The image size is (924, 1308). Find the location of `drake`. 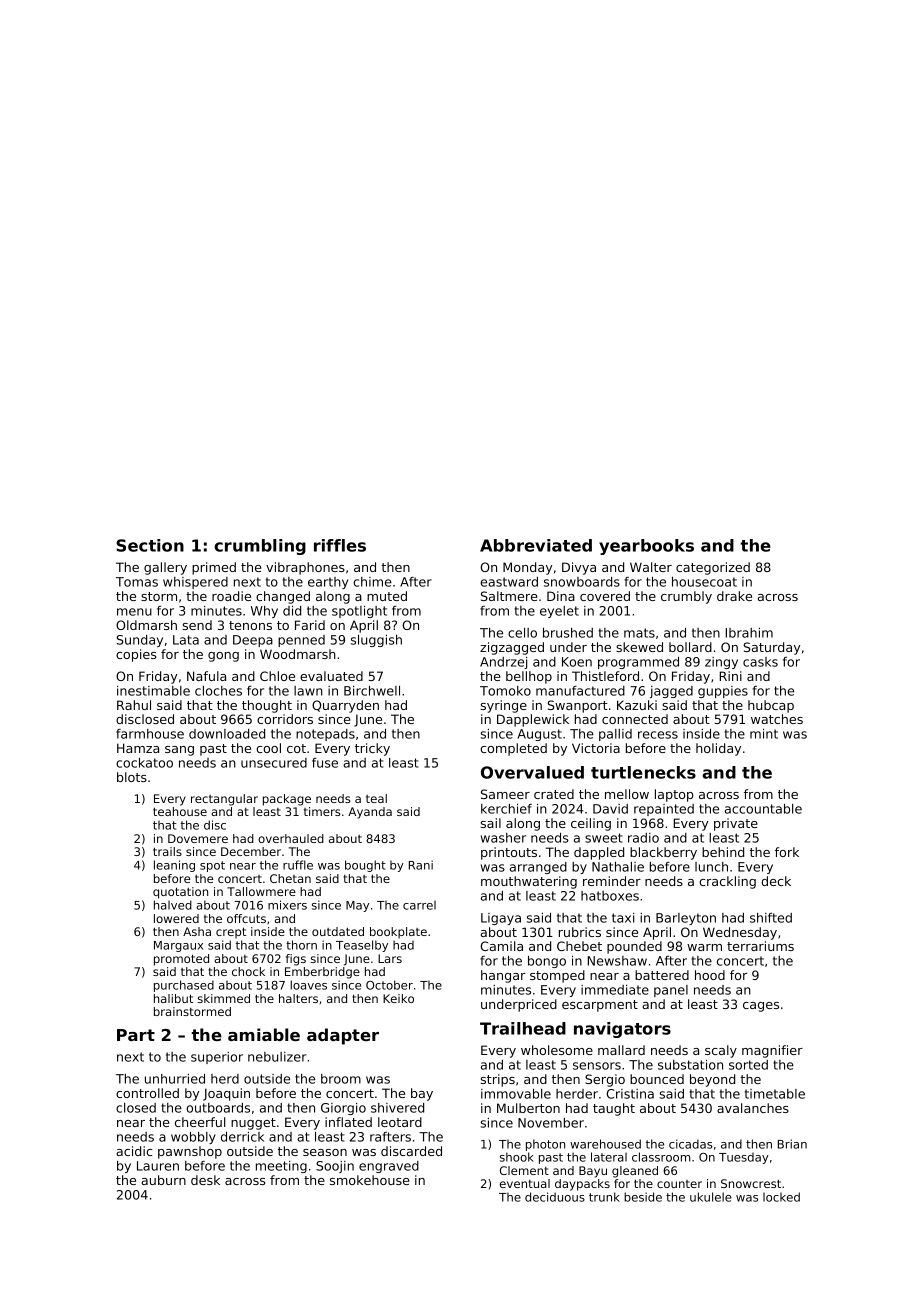

drake is located at coordinates (734, 596).
